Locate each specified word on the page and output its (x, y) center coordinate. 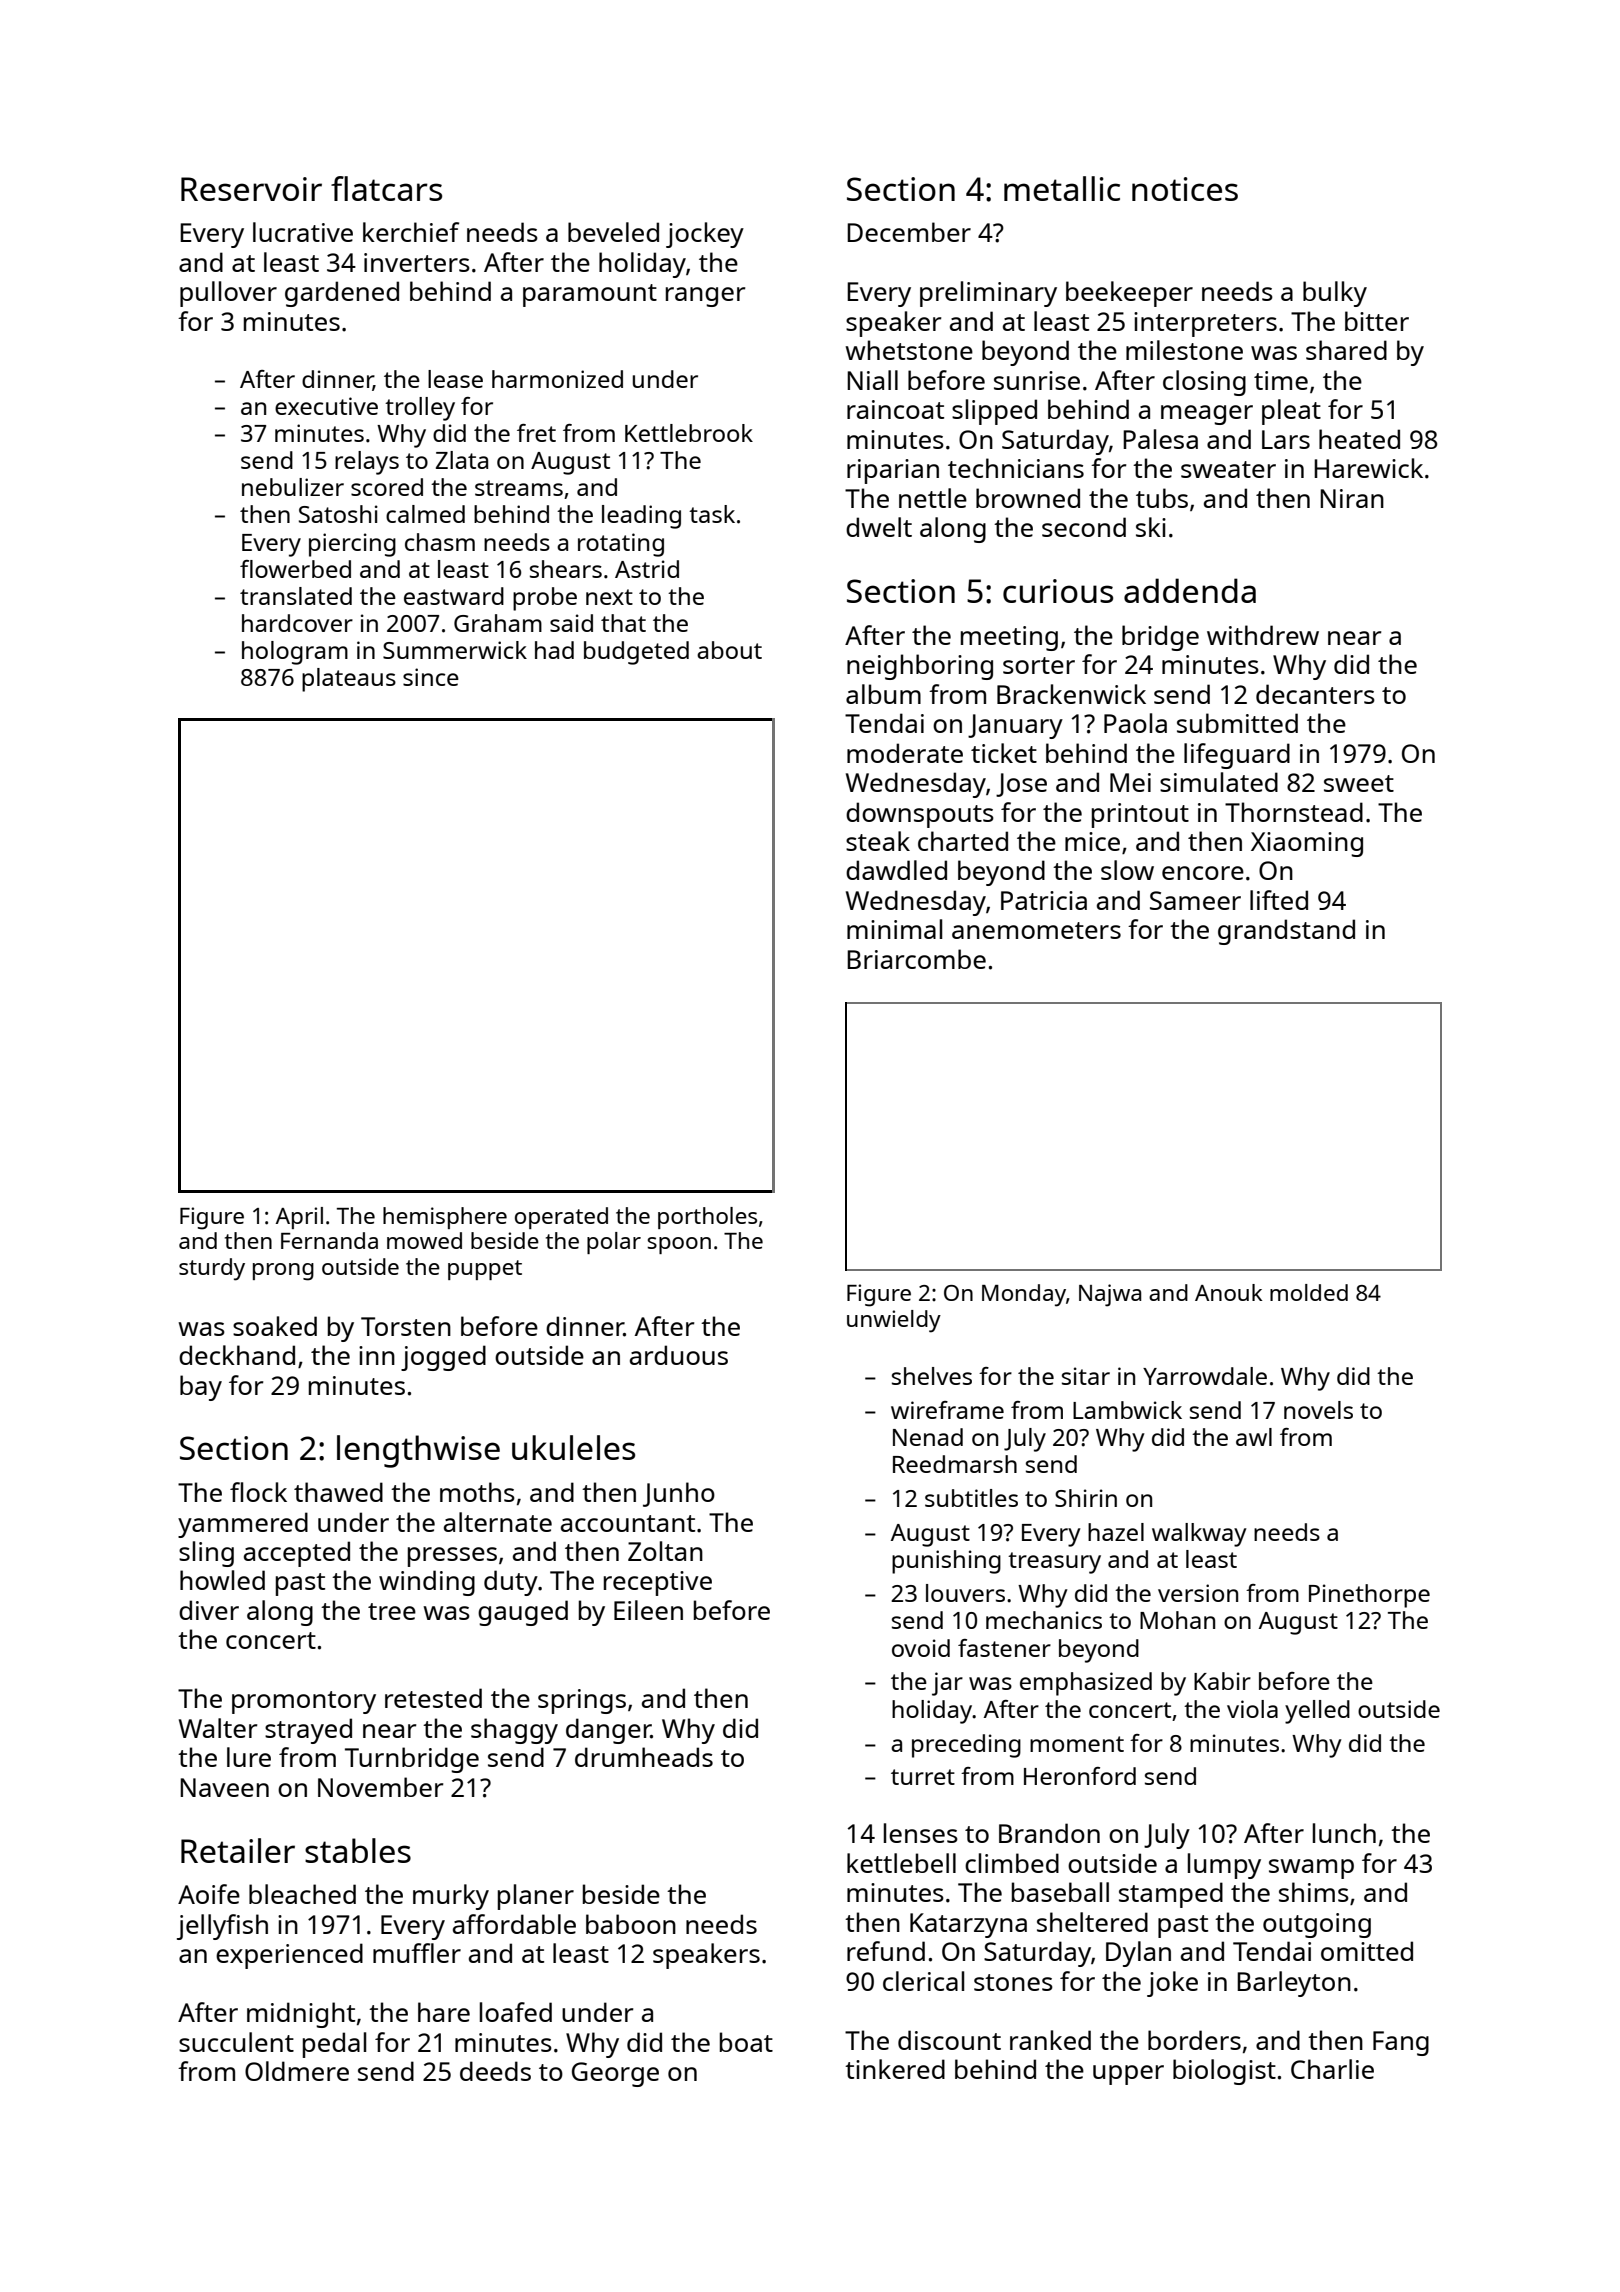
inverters (417, 262)
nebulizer (293, 487)
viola (1252, 1709)
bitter (1377, 321)
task (712, 514)
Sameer (1195, 900)
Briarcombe (916, 959)
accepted (297, 1554)
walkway (1199, 1535)
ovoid (921, 1648)
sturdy (212, 1269)
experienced (289, 1956)
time (1281, 380)
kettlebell (901, 1863)
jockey (705, 235)
